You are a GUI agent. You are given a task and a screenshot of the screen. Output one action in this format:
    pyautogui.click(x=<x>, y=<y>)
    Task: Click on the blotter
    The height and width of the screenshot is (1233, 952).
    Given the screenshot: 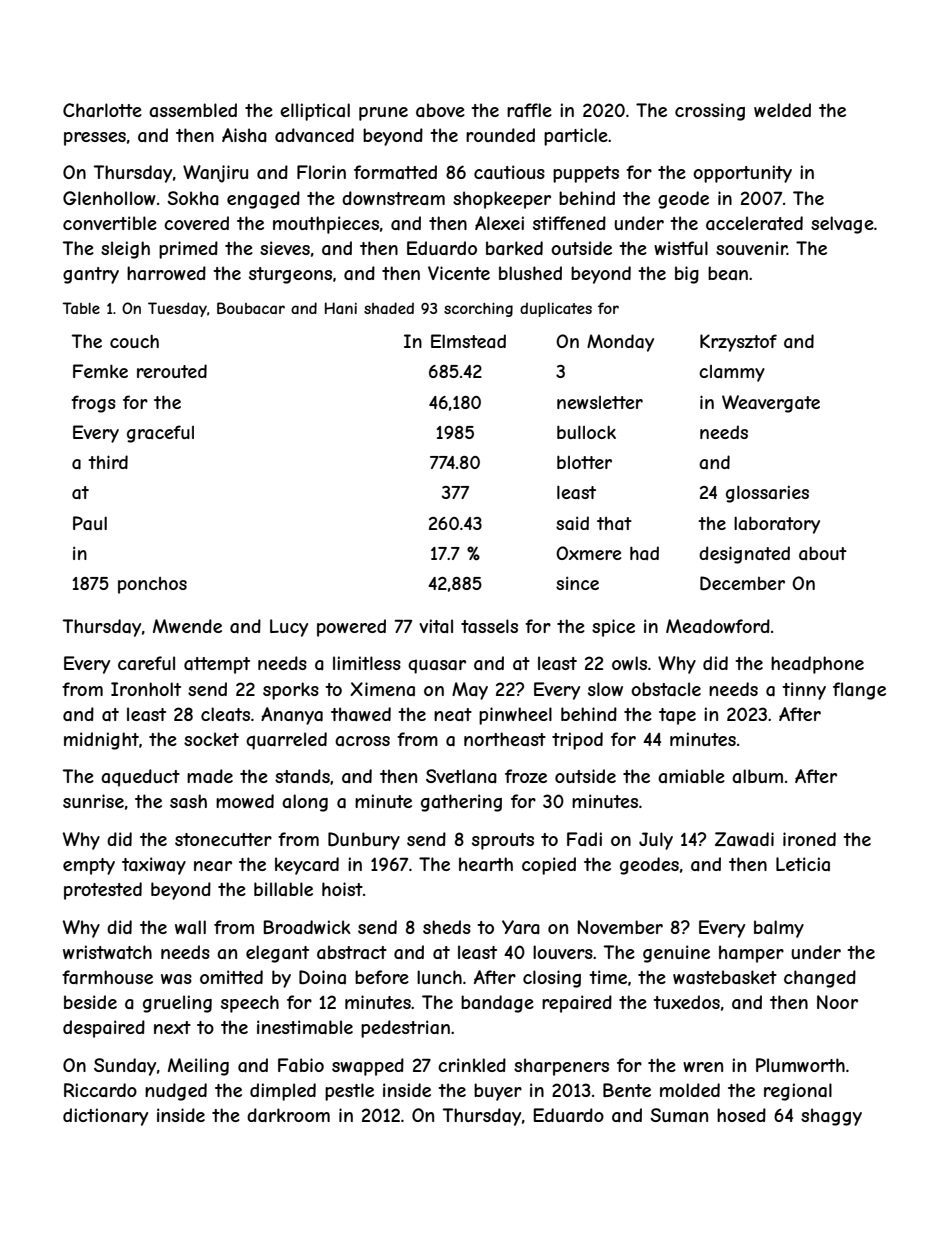 What is the action you would take?
    pyautogui.click(x=584, y=462)
